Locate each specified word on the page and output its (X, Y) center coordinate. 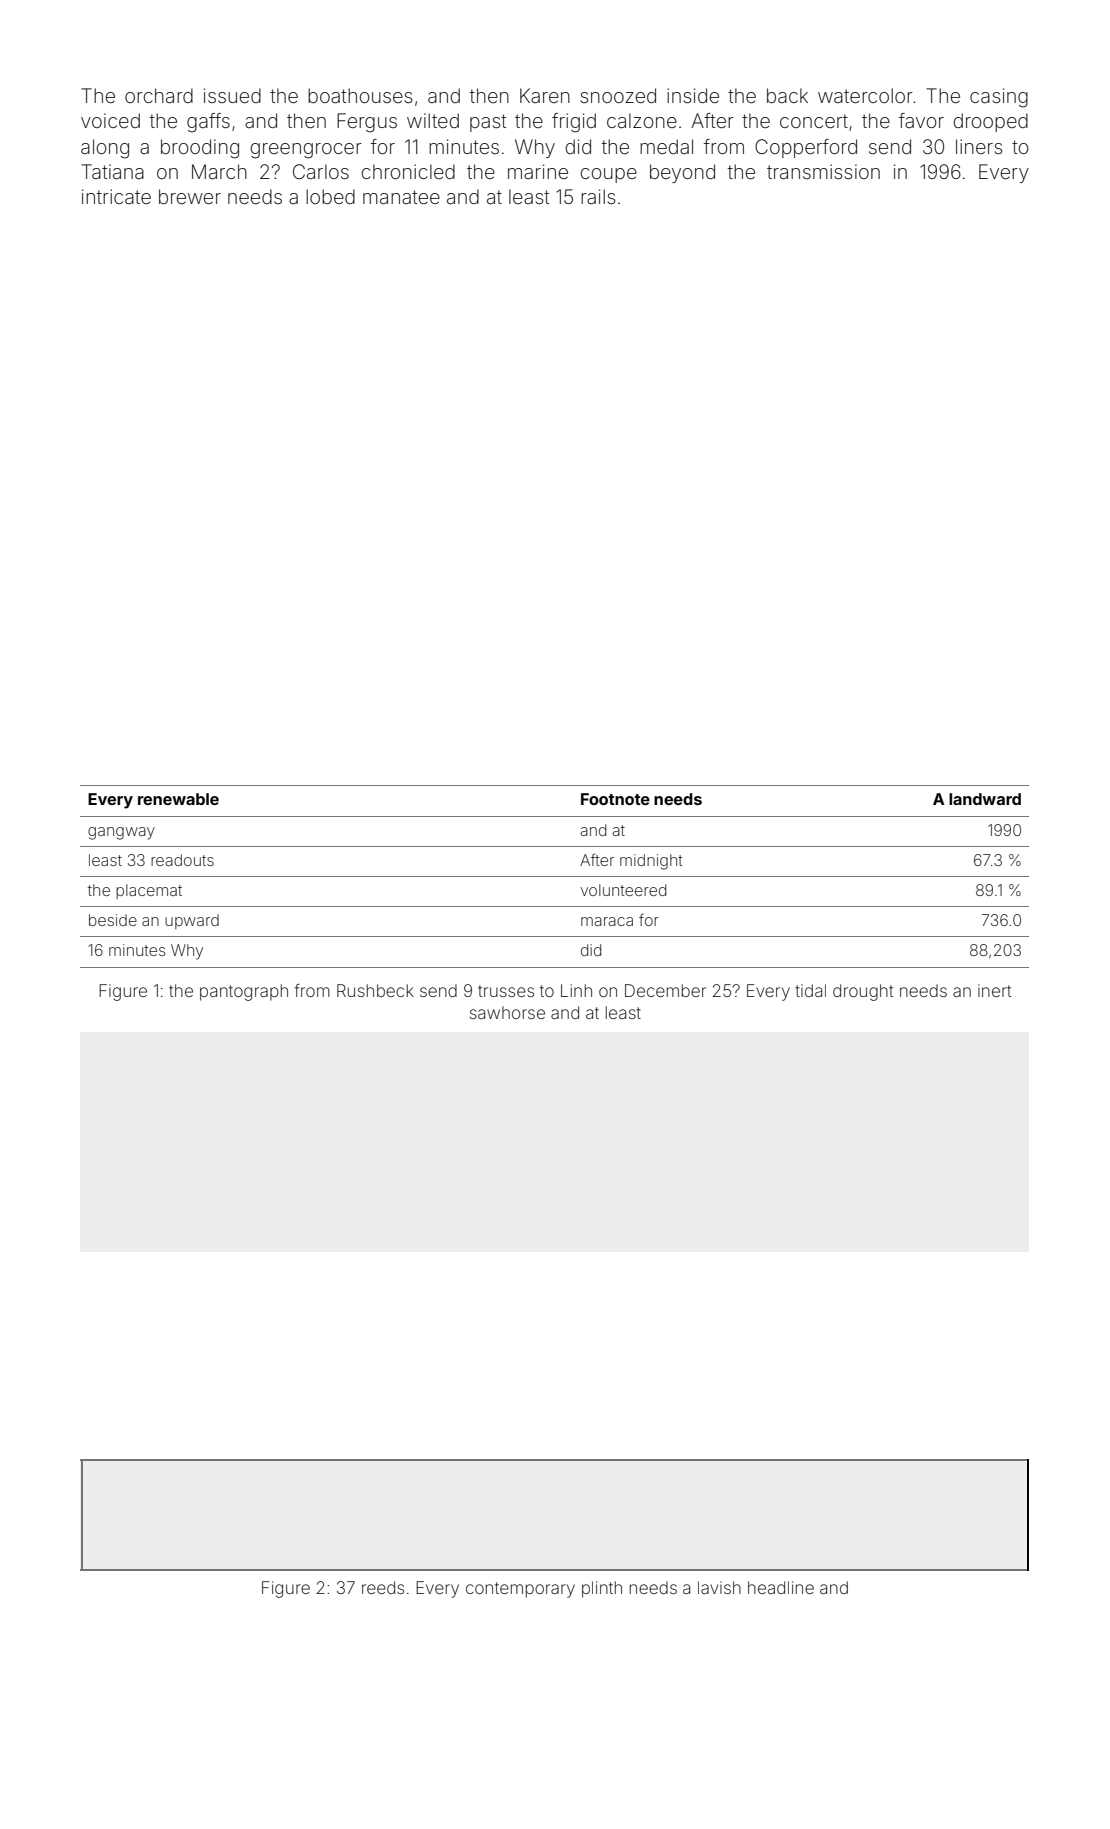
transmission (823, 171)
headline (781, 1587)
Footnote (615, 799)
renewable (178, 799)
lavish (719, 1587)
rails (598, 196)
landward (985, 799)
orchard (159, 95)
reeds (383, 1587)
